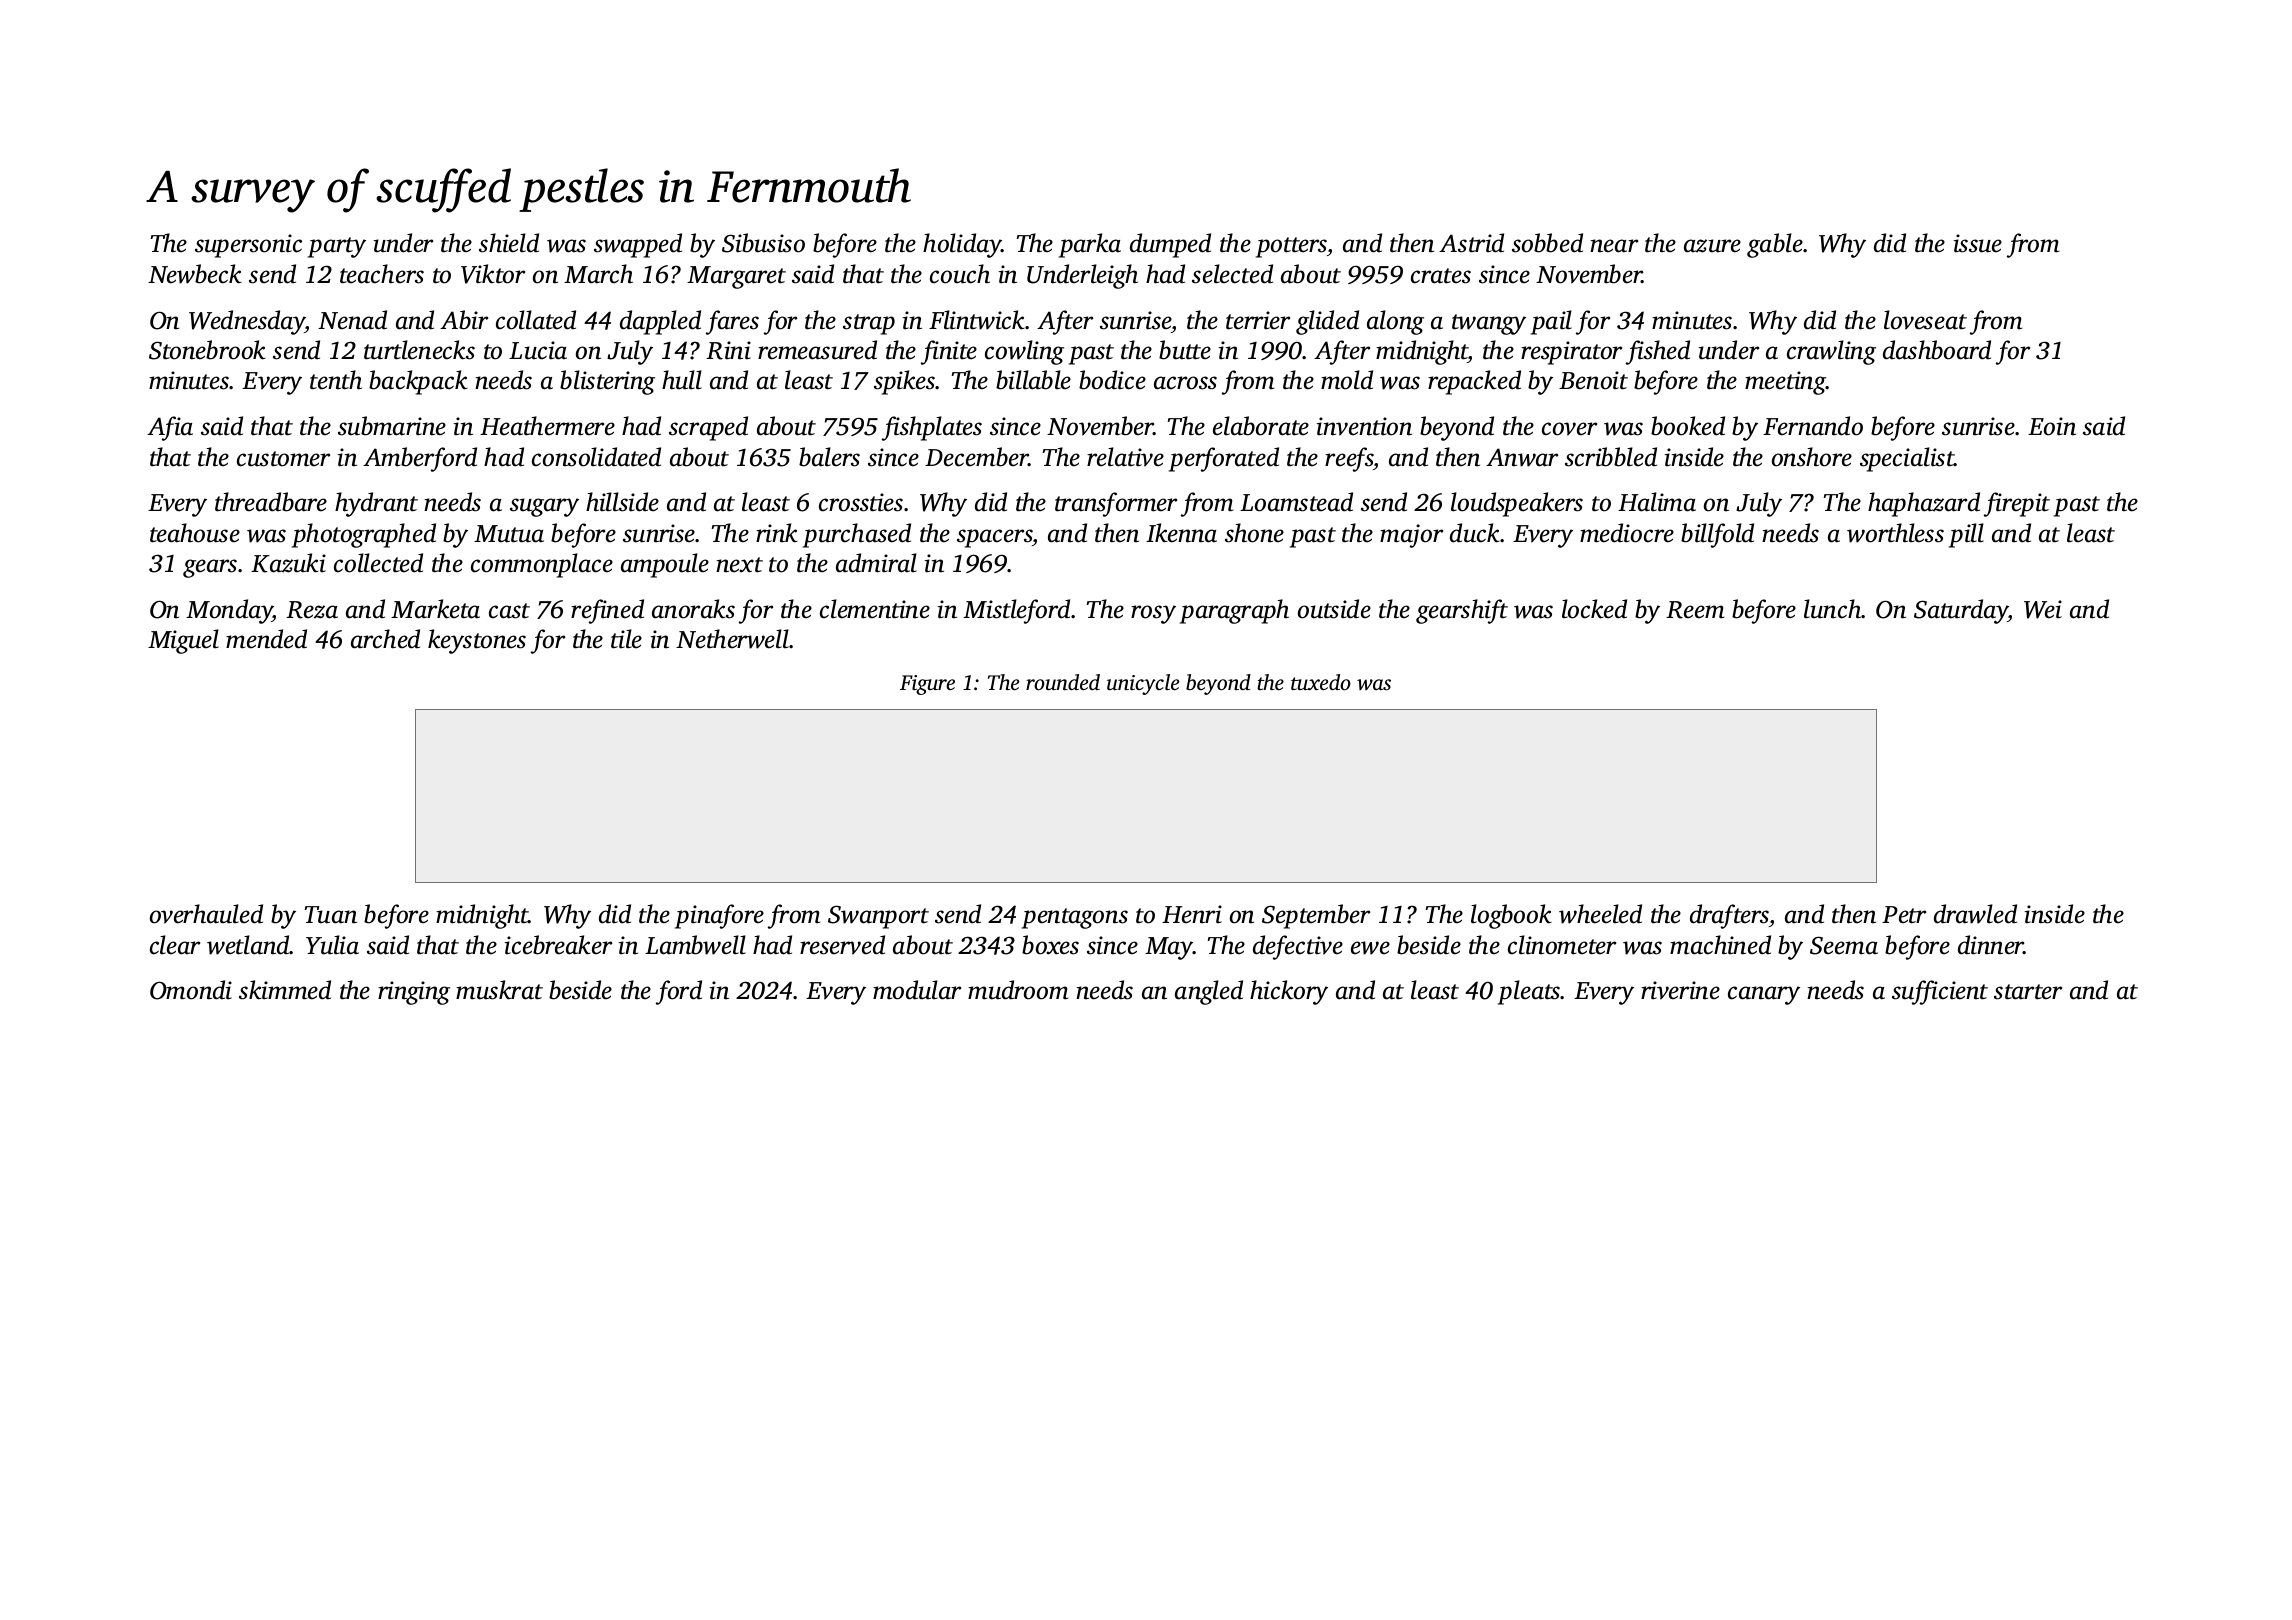  What do you see at coordinates (1321, 682) in the image?
I see `tuxedo` at bounding box center [1321, 682].
